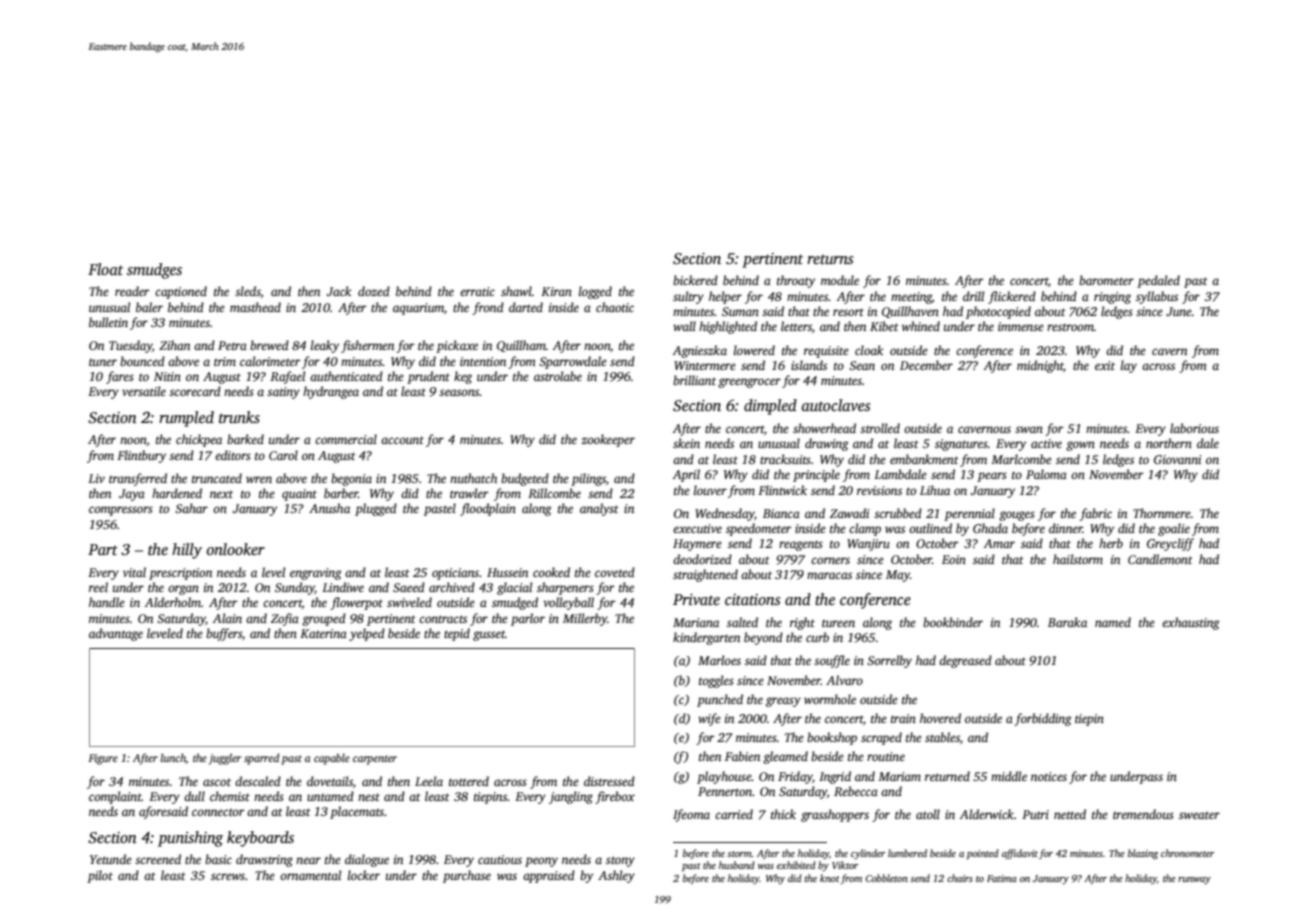 The image size is (1308, 924). I want to click on Lihua, so click(935, 490).
